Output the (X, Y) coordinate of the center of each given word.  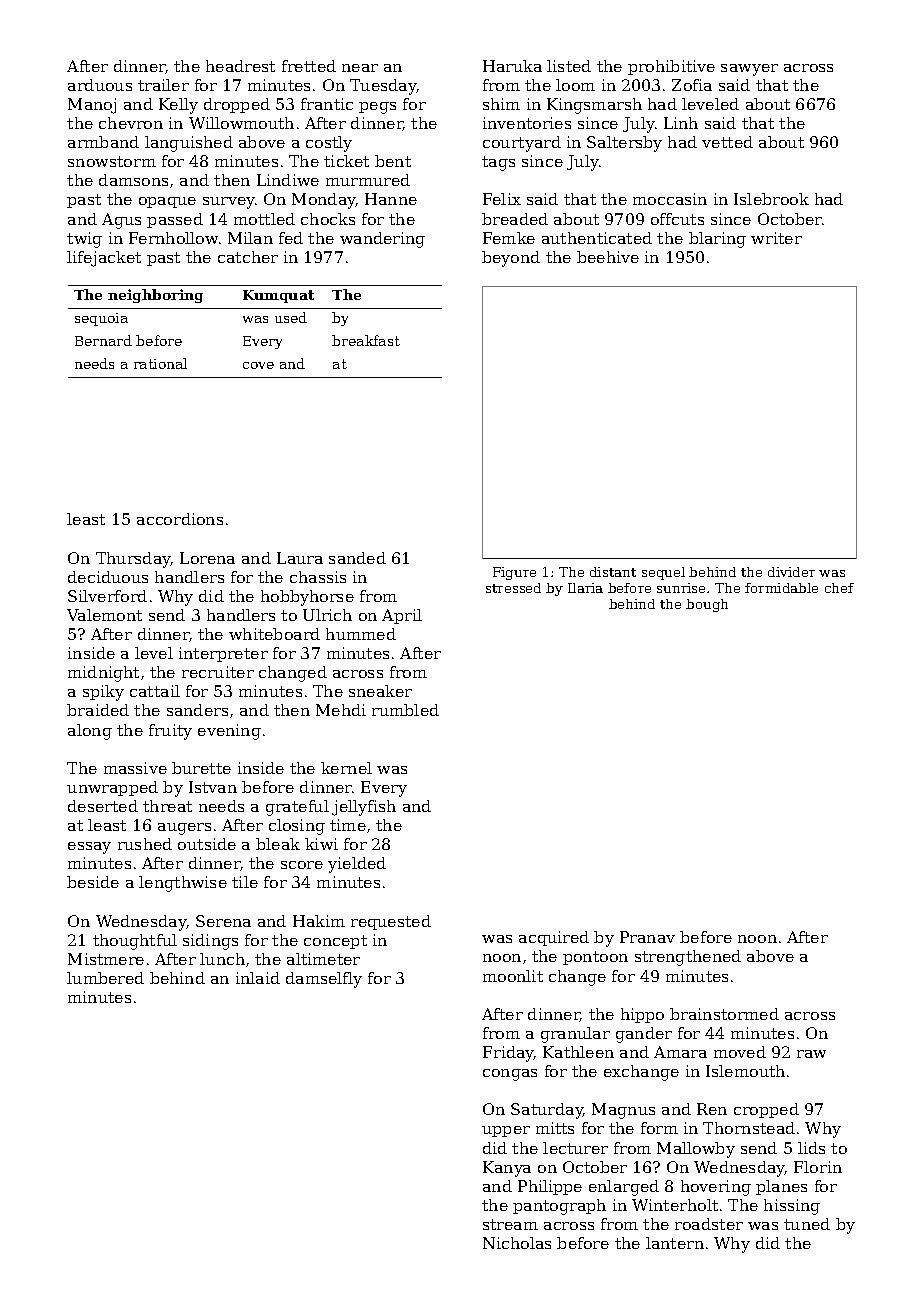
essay (89, 848)
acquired (554, 938)
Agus (121, 221)
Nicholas (517, 1243)
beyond (511, 259)
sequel (663, 573)
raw (811, 1054)
